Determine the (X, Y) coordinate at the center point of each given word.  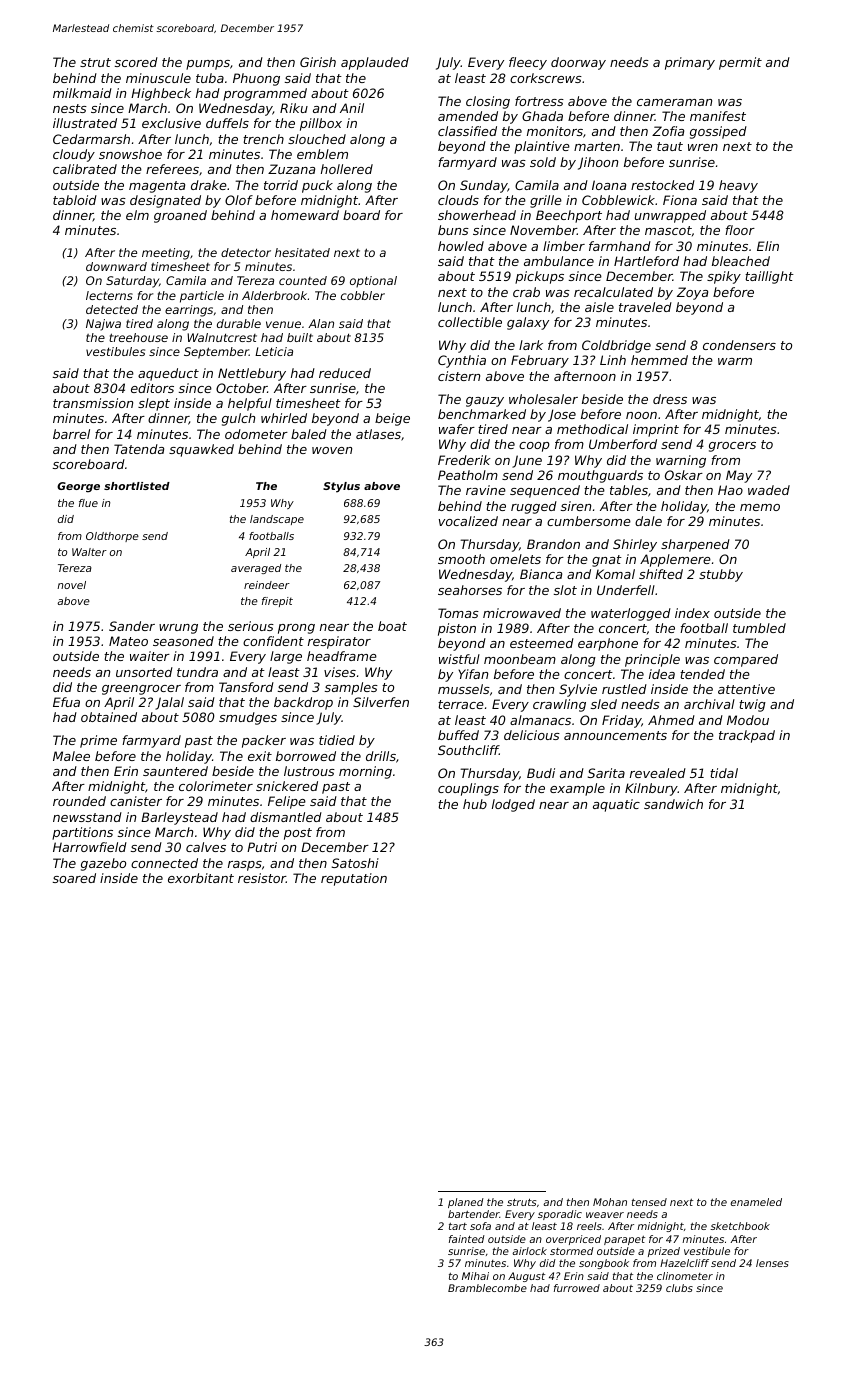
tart (458, 1226)
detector (246, 252)
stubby (721, 575)
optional (373, 282)
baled (309, 434)
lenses (772, 1263)
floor (740, 230)
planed (466, 1203)
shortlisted (137, 486)
